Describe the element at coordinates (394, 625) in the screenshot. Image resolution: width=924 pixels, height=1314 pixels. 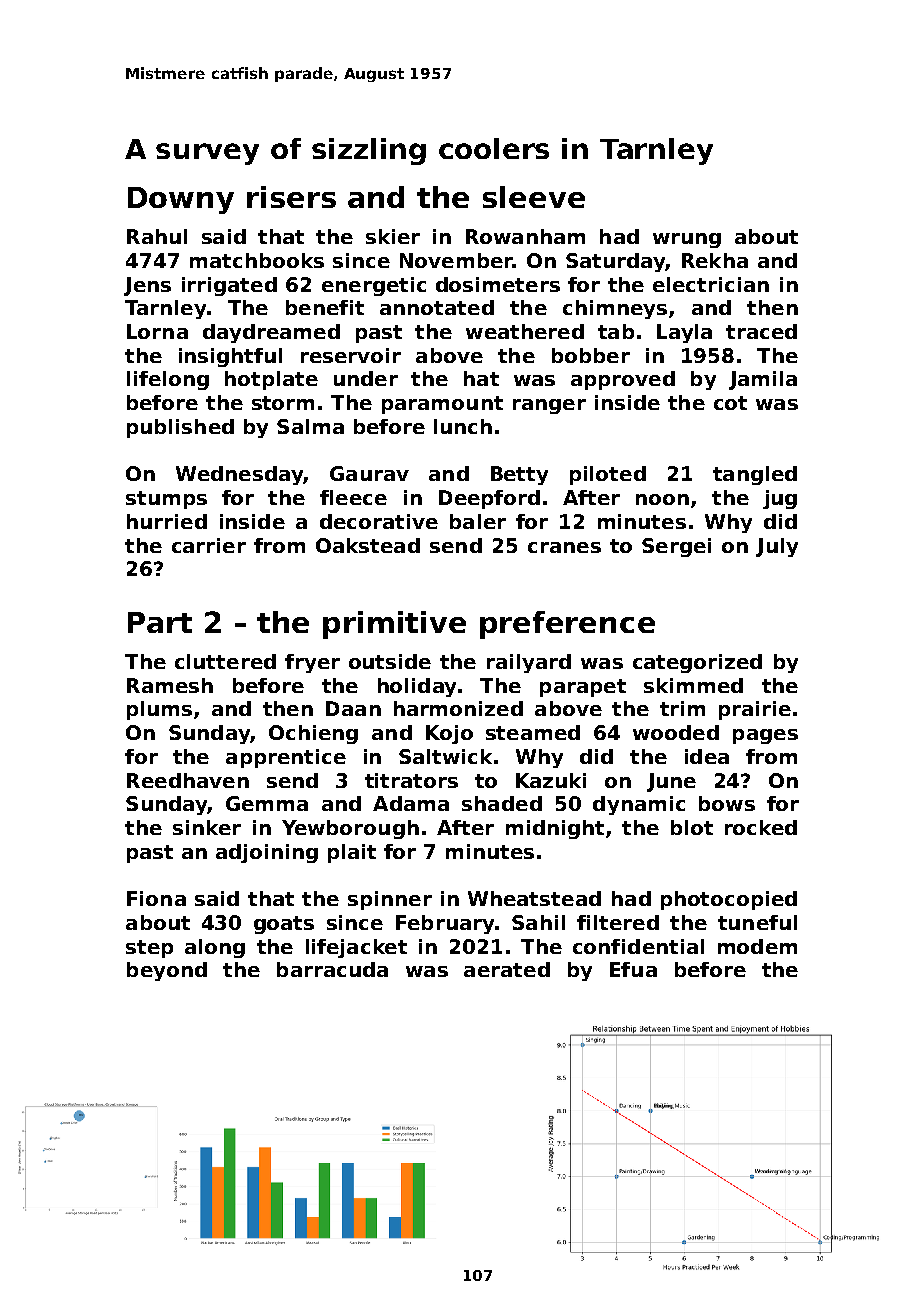
I see `primitive` at that location.
